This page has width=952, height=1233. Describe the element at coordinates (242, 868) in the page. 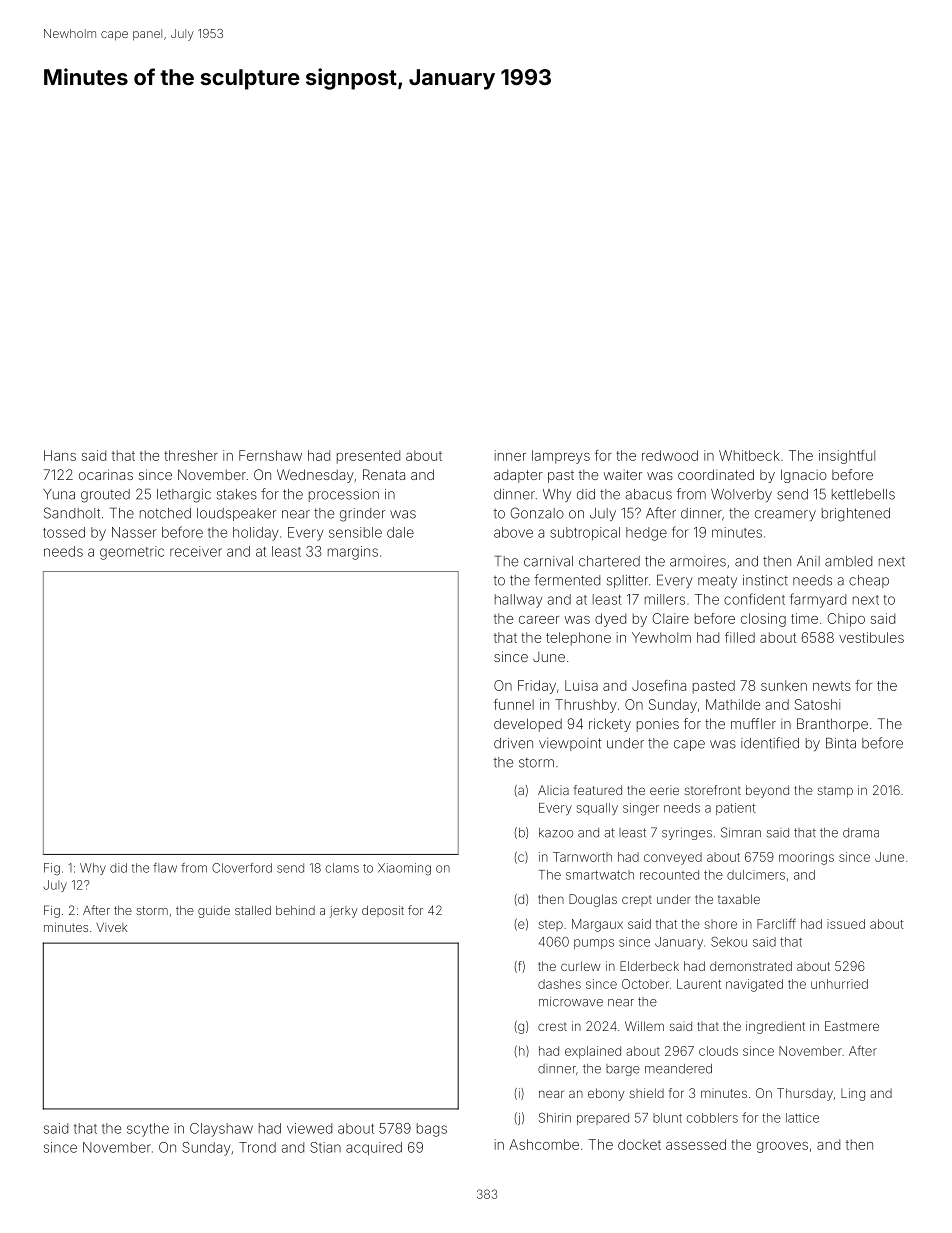

I see `Cloverford` at that location.
